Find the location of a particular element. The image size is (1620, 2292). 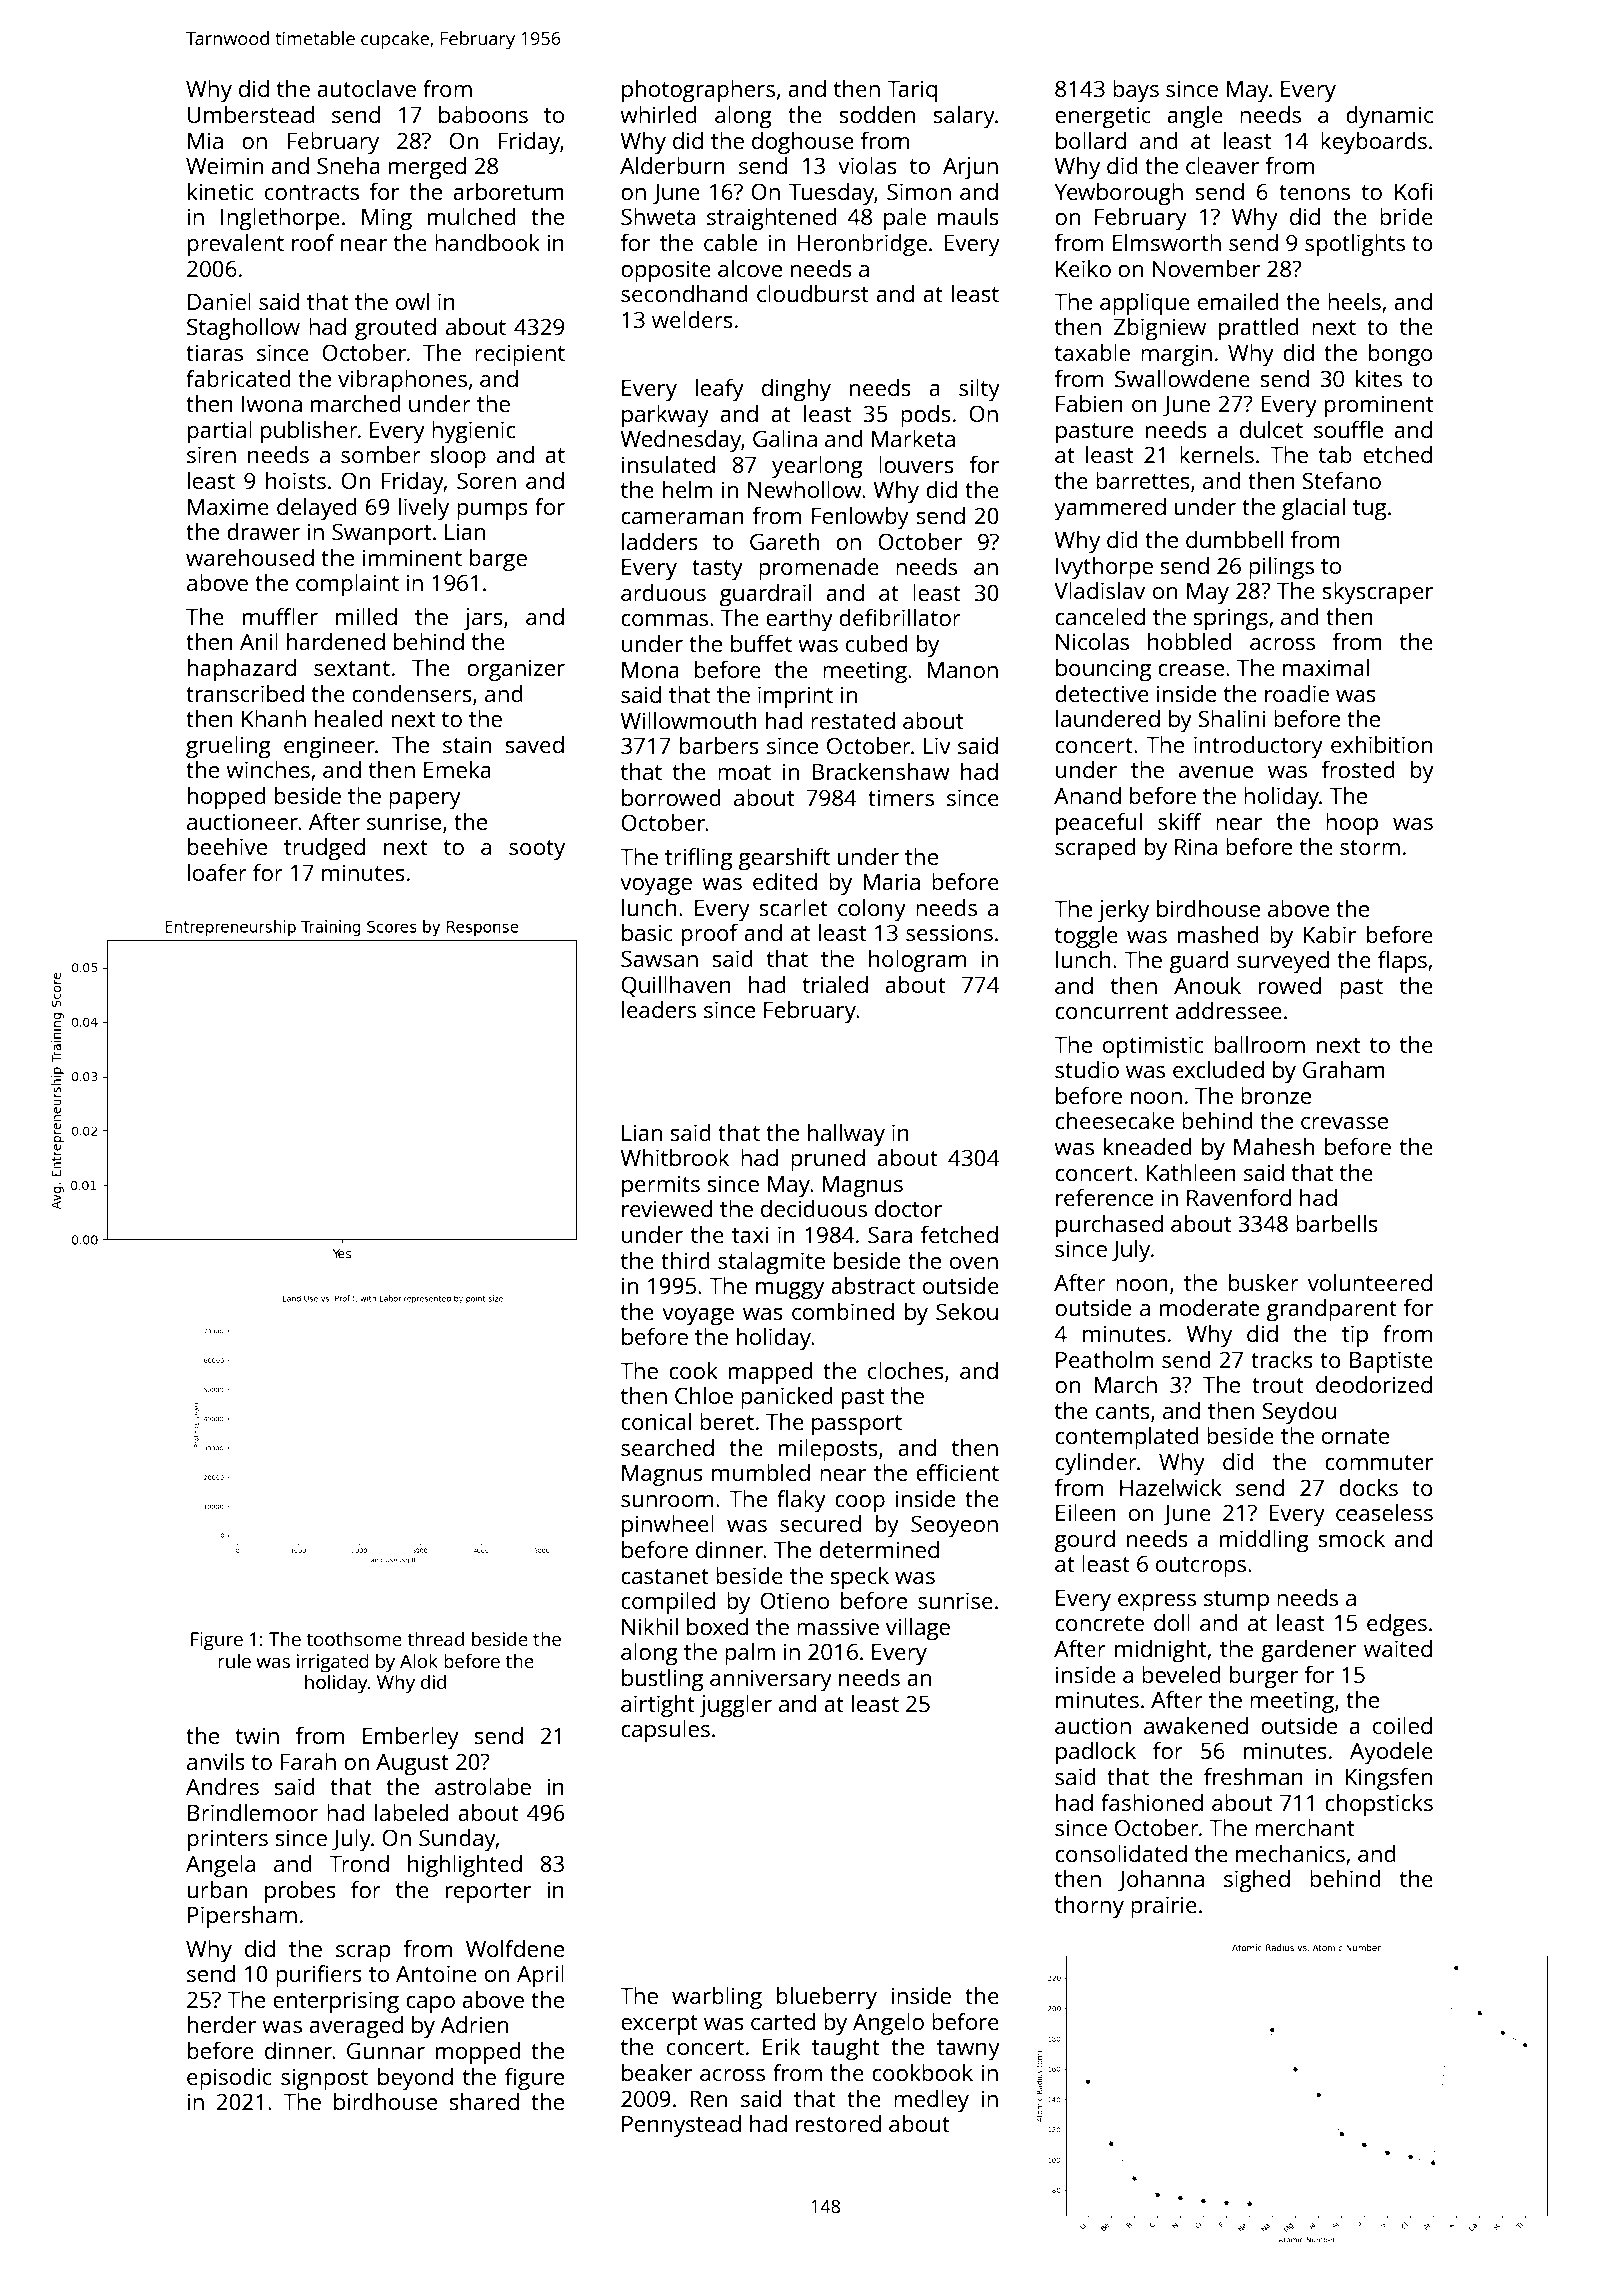

reviewed is located at coordinates (667, 1208).
